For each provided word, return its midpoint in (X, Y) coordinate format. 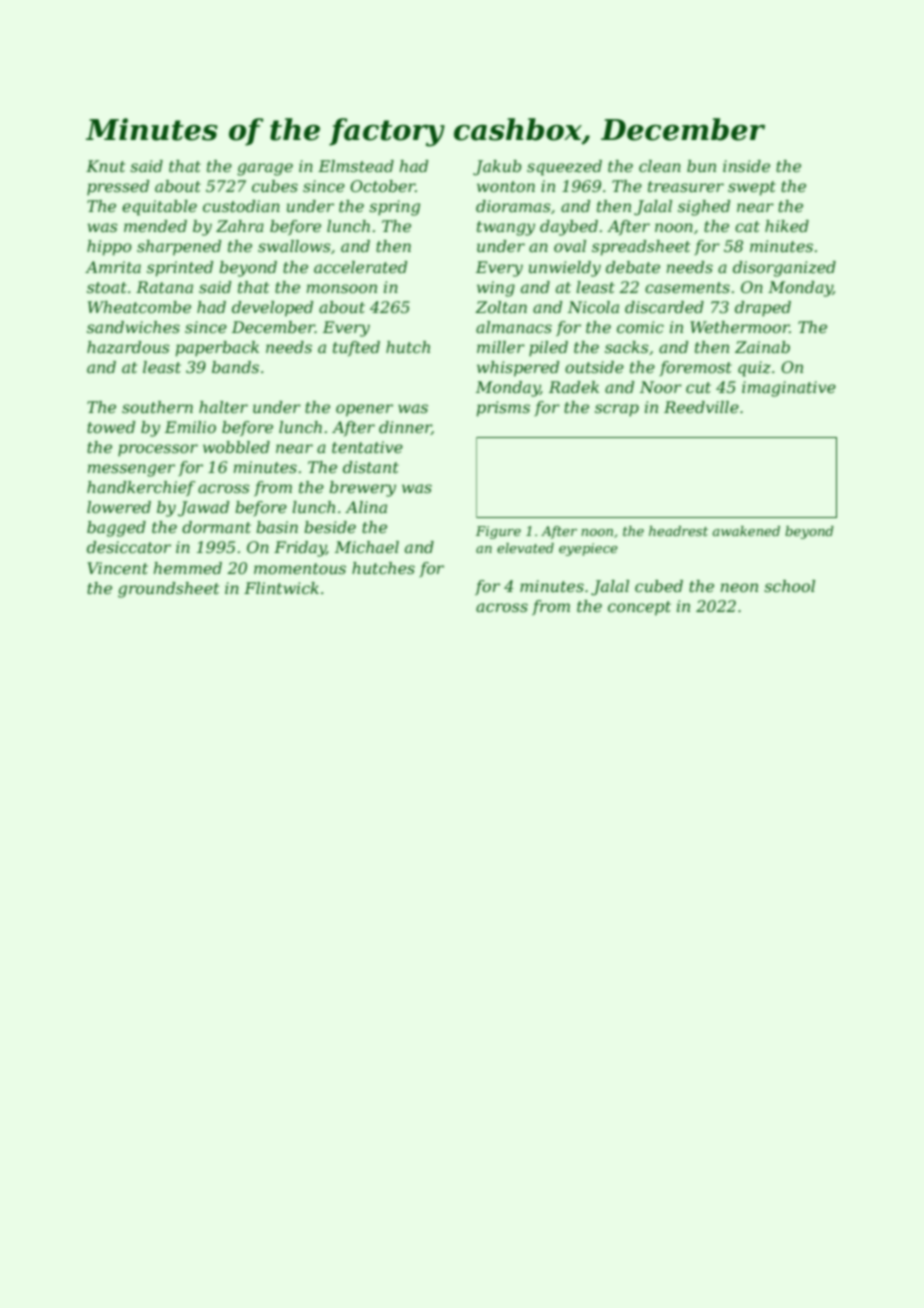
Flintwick (281, 588)
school (789, 586)
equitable (159, 208)
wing (496, 289)
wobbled (236, 447)
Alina (366, 507)
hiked (787, 226)
